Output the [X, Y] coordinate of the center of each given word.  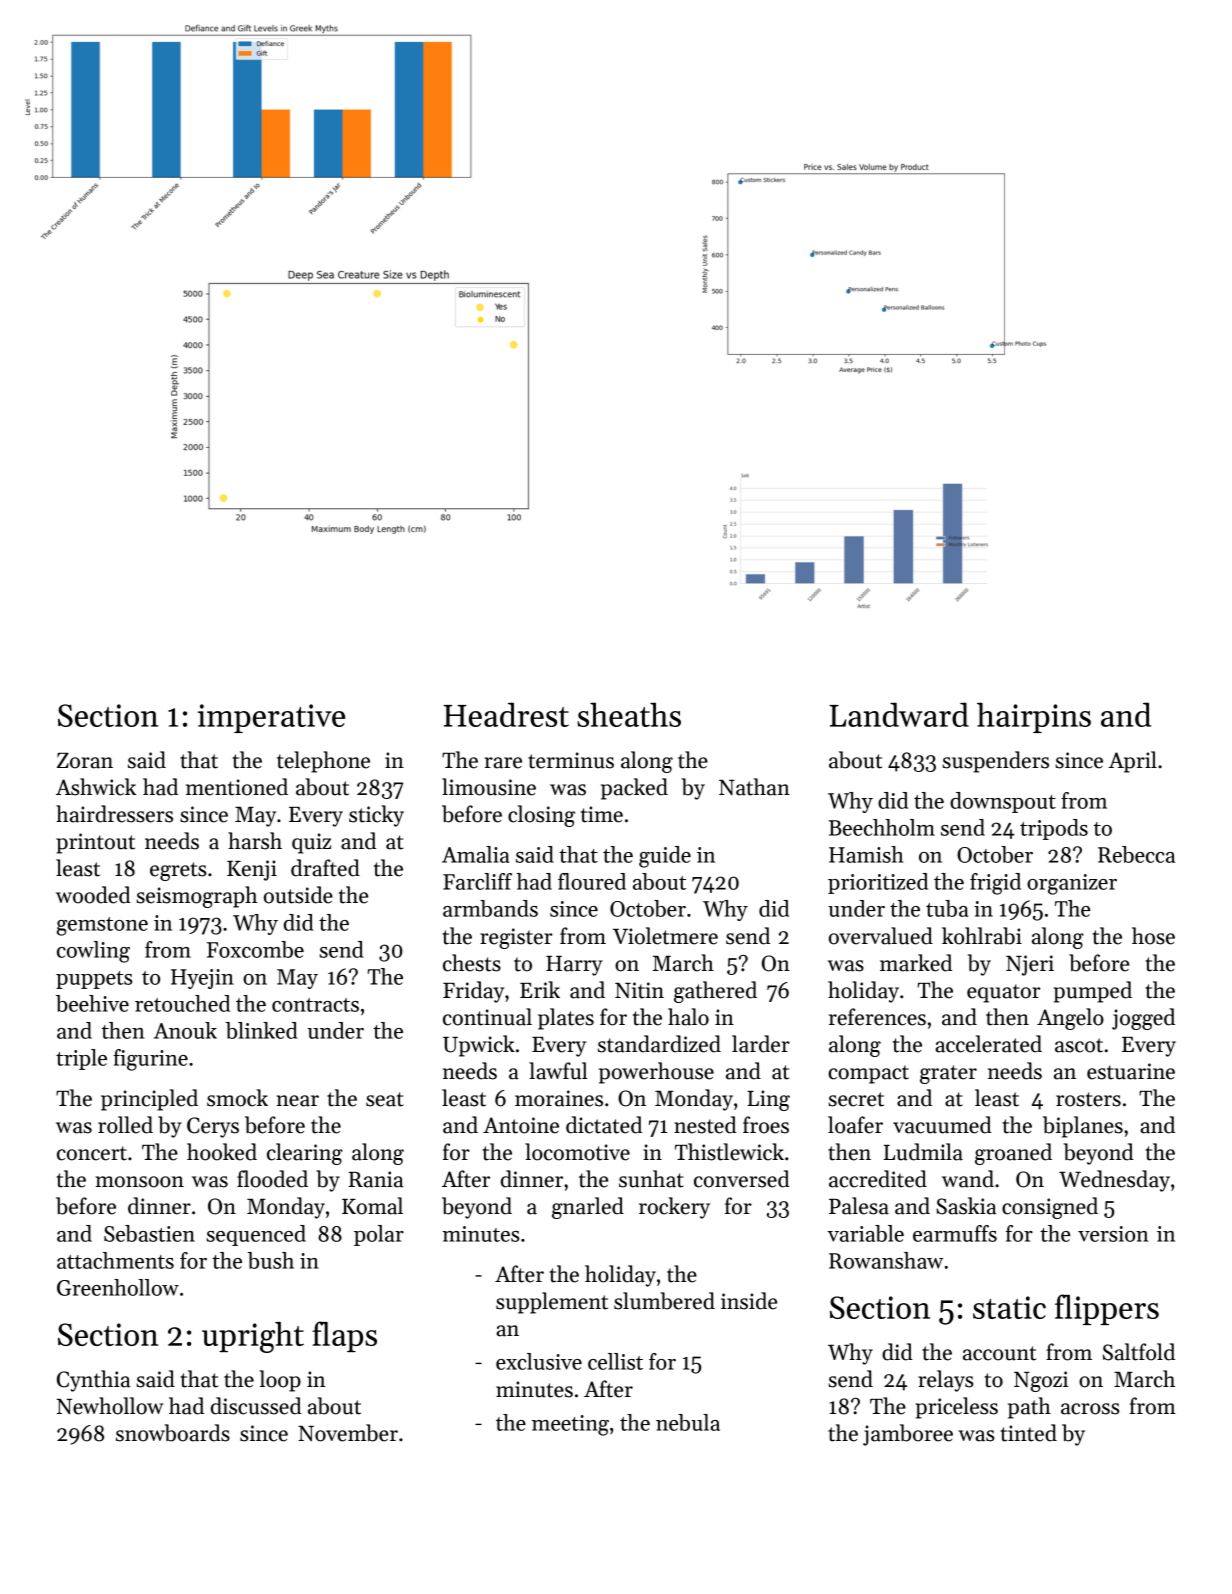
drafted [325, 868]
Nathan [754, 787]
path [1029, 1408]
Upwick [479, 1046]
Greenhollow [118, 1287]
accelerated [988, 1044]
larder [761, 1044]
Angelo [1070, 1019]
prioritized [878, 883]
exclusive [539, 1361]
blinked [262, 1030]
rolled [125, 1125]
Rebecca [1136, 854]
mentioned [237, 787]
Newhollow [110, 1406]
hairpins [1034, 717]
